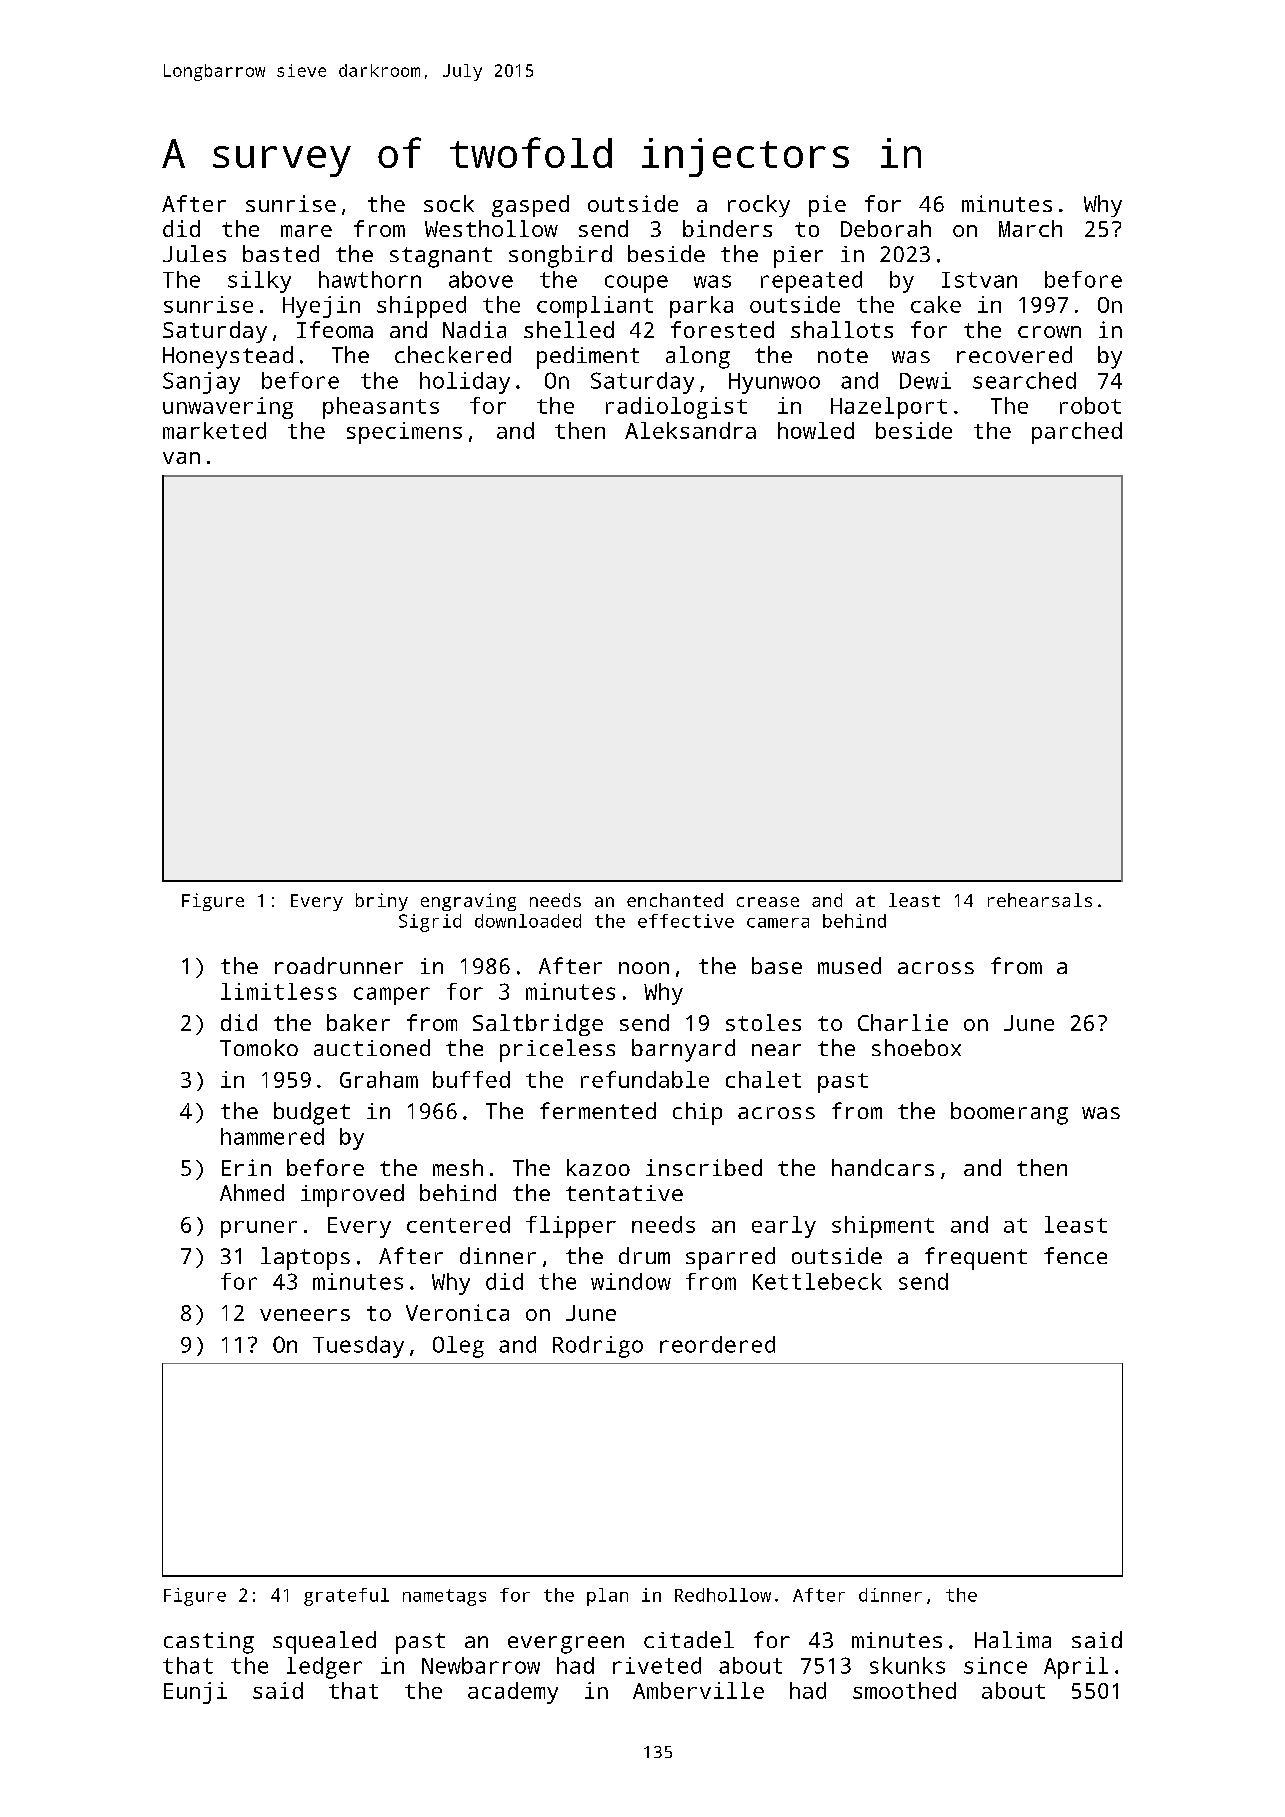 The width and height of the document is (1285, 1817). I want to click on Hazelport, so click(889, 408).
